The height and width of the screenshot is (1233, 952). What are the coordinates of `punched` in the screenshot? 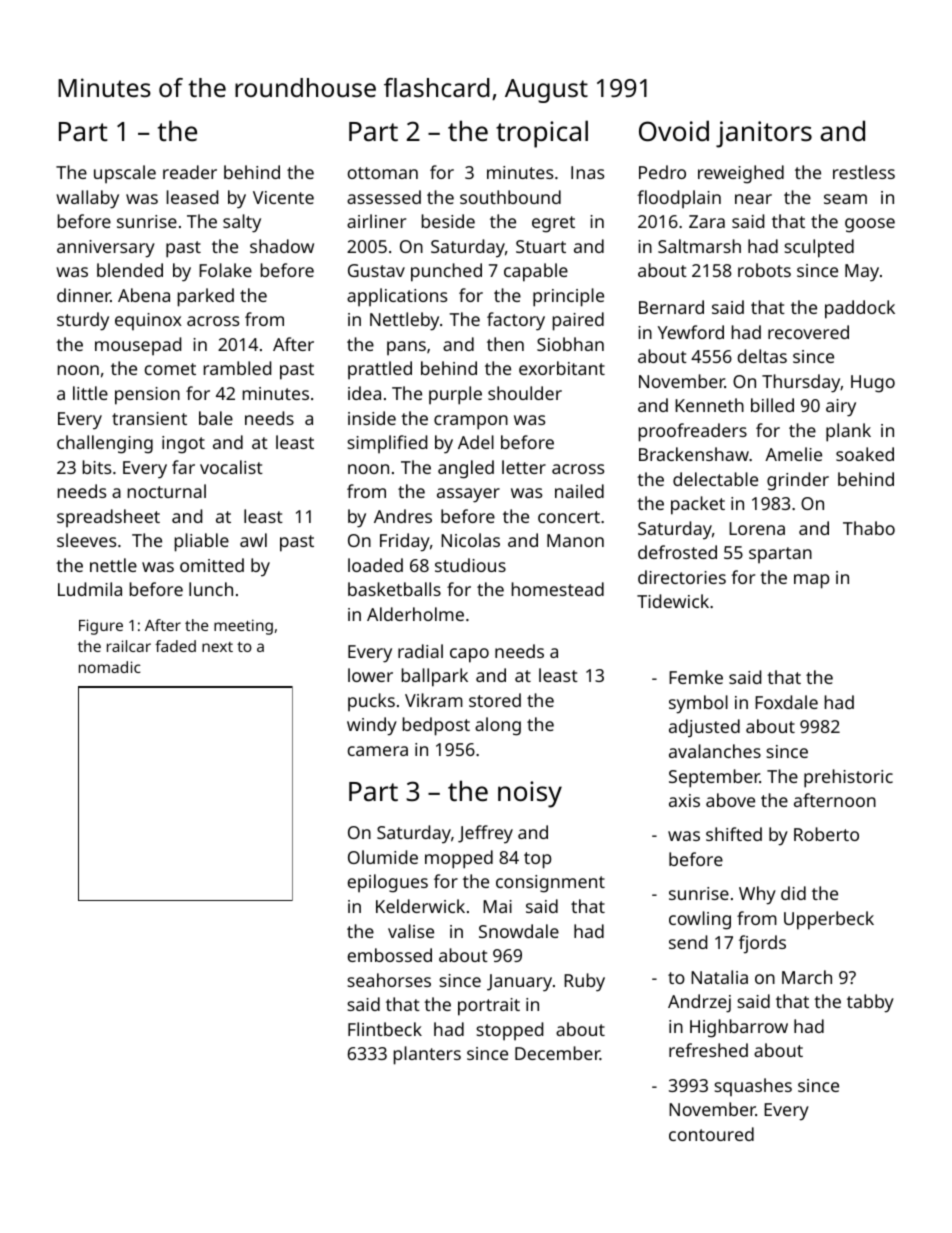 It's located at (446, 272).
